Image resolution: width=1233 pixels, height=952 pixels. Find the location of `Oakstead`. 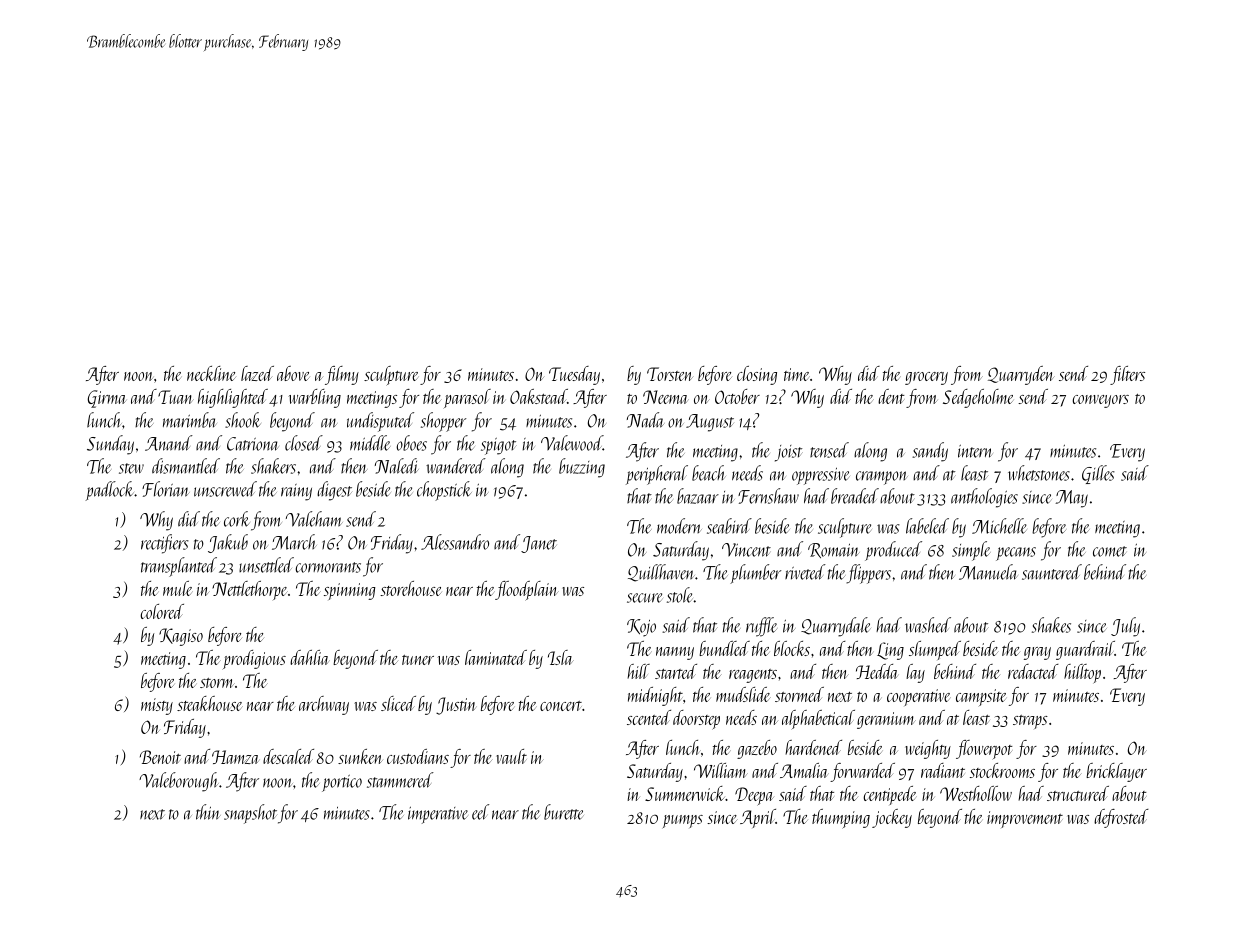

Oakstead is located at coordinates (538, 396).
